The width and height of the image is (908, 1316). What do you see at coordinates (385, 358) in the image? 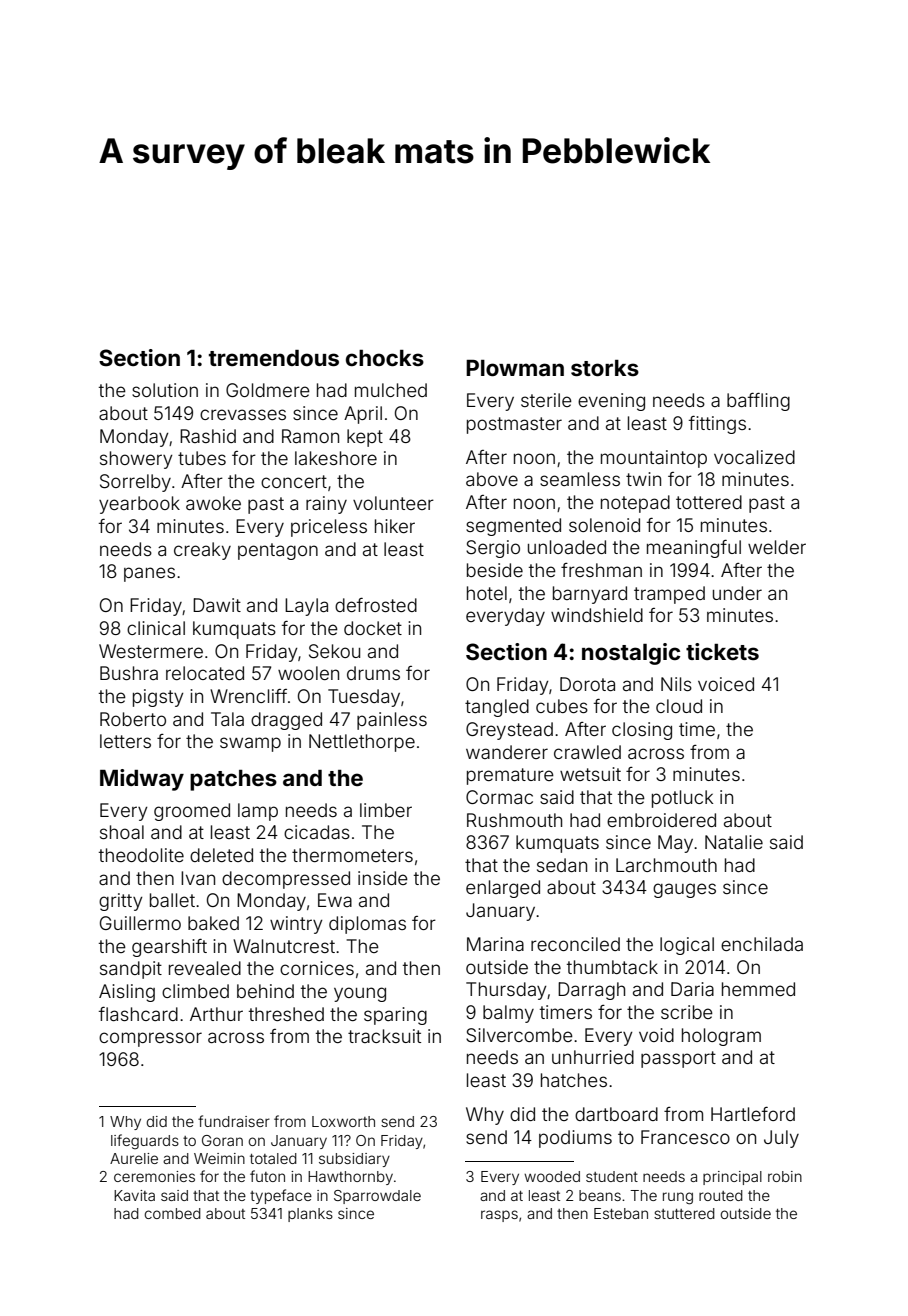
I see `chocks` at bounding box center [385, 358].
